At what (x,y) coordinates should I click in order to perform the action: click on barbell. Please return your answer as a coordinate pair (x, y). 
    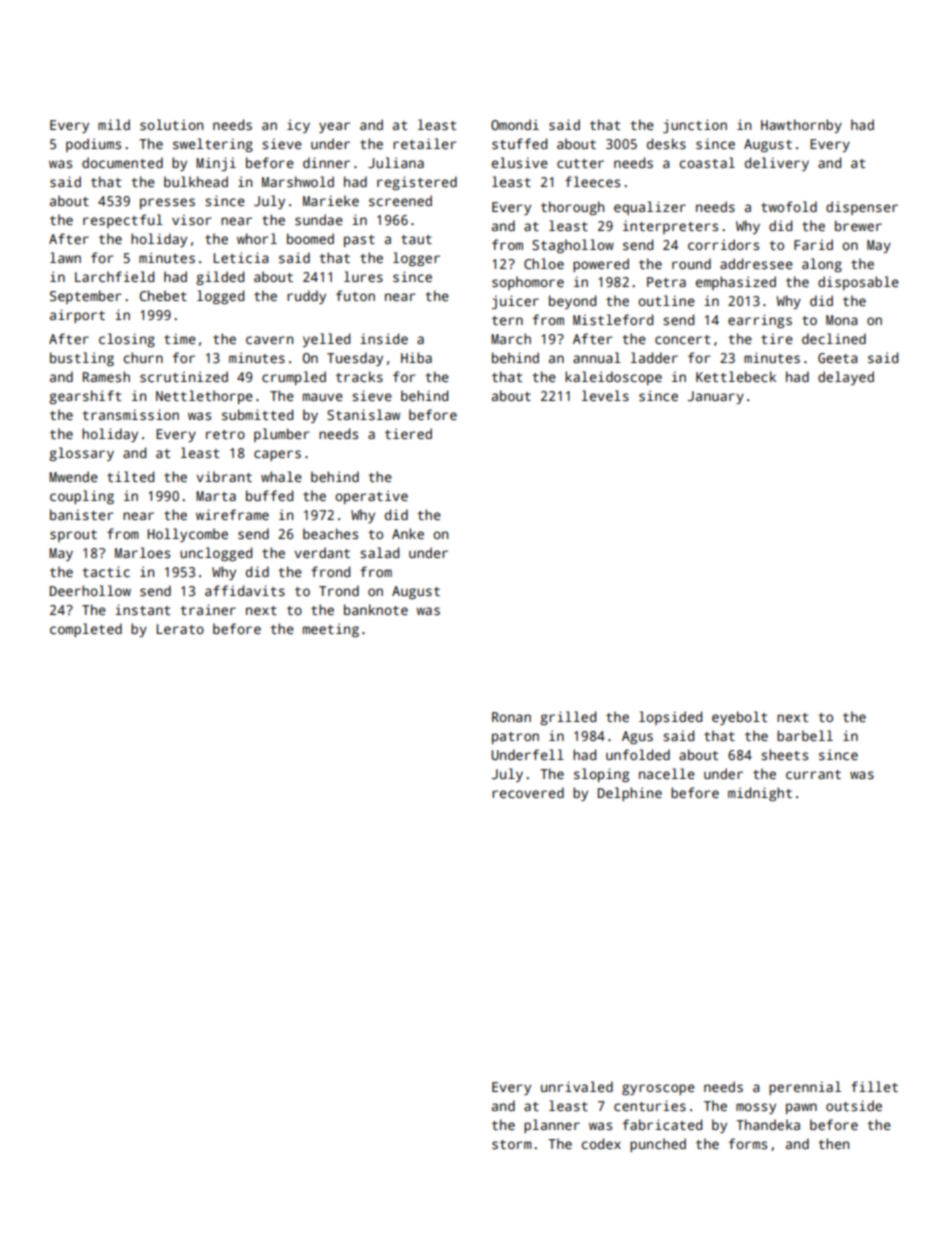
    Looking at the image, I should click on (805, 735).
